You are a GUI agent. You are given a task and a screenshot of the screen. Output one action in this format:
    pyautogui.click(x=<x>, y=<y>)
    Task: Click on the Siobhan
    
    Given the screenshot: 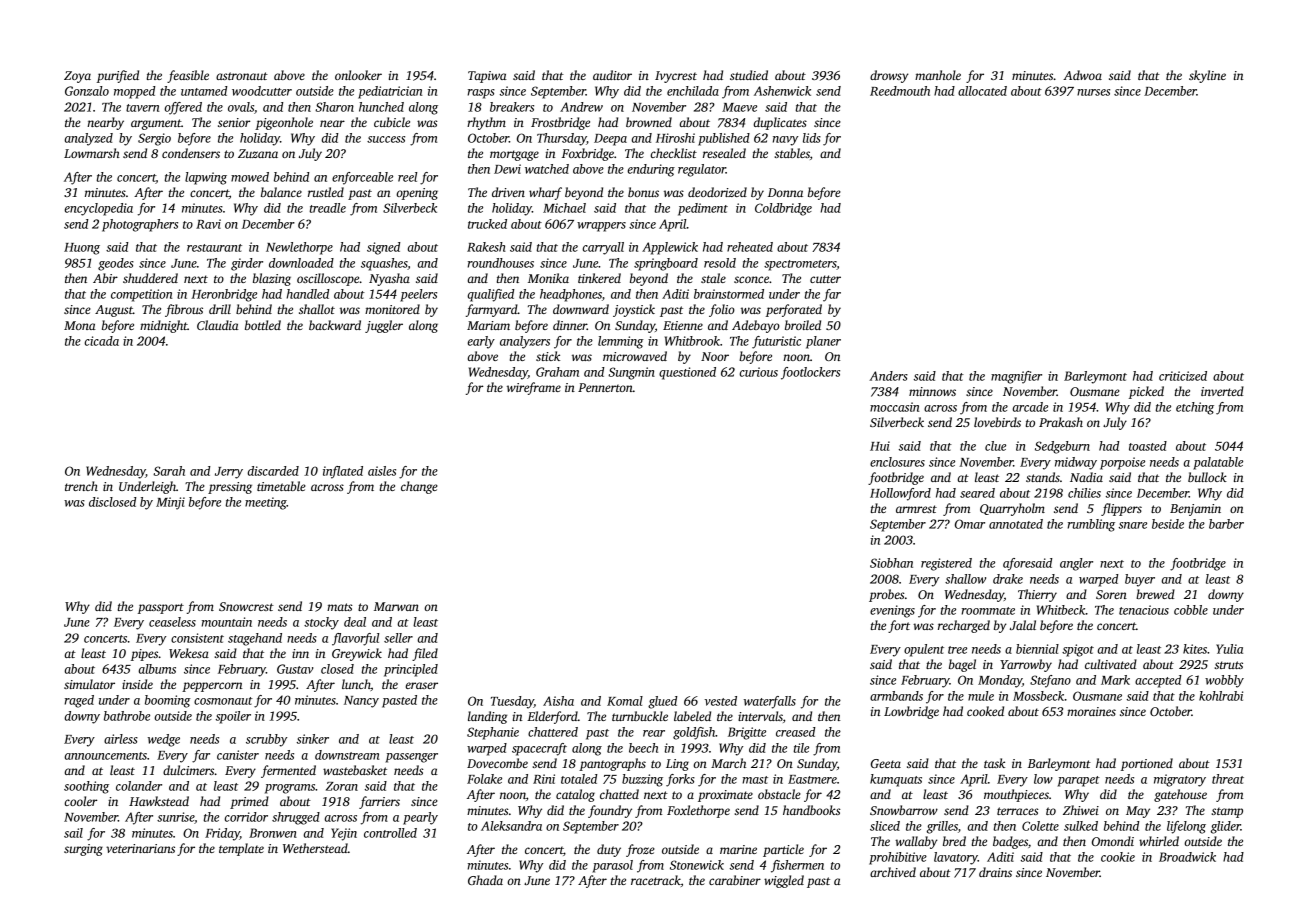 What is the action you would take?
    pyautogui.click(x=891, y=563)
